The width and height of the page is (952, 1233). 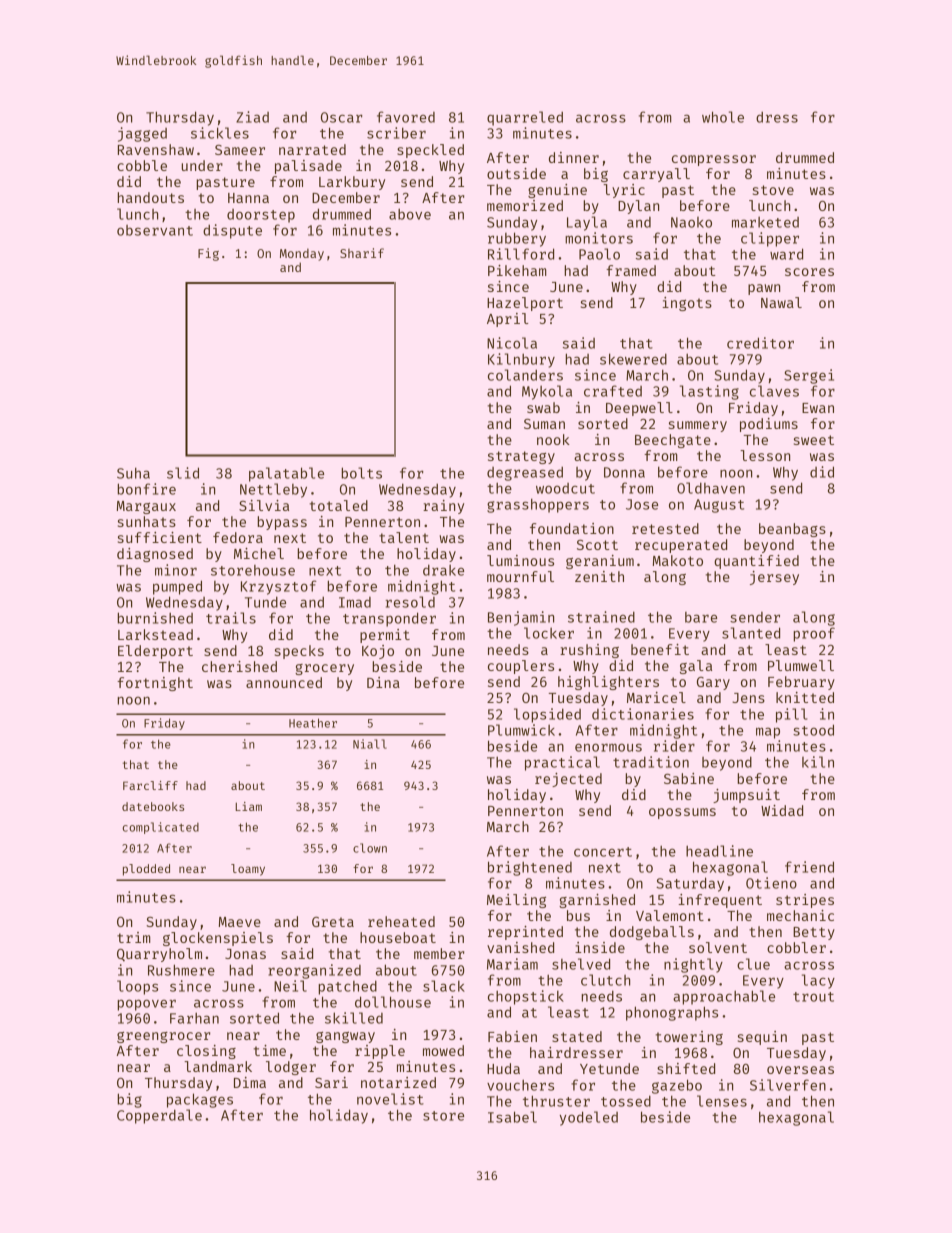 What do you see at coordinates (512, 1117) in the page?
I see `Isabel` at bounding box center [512, 1117].
